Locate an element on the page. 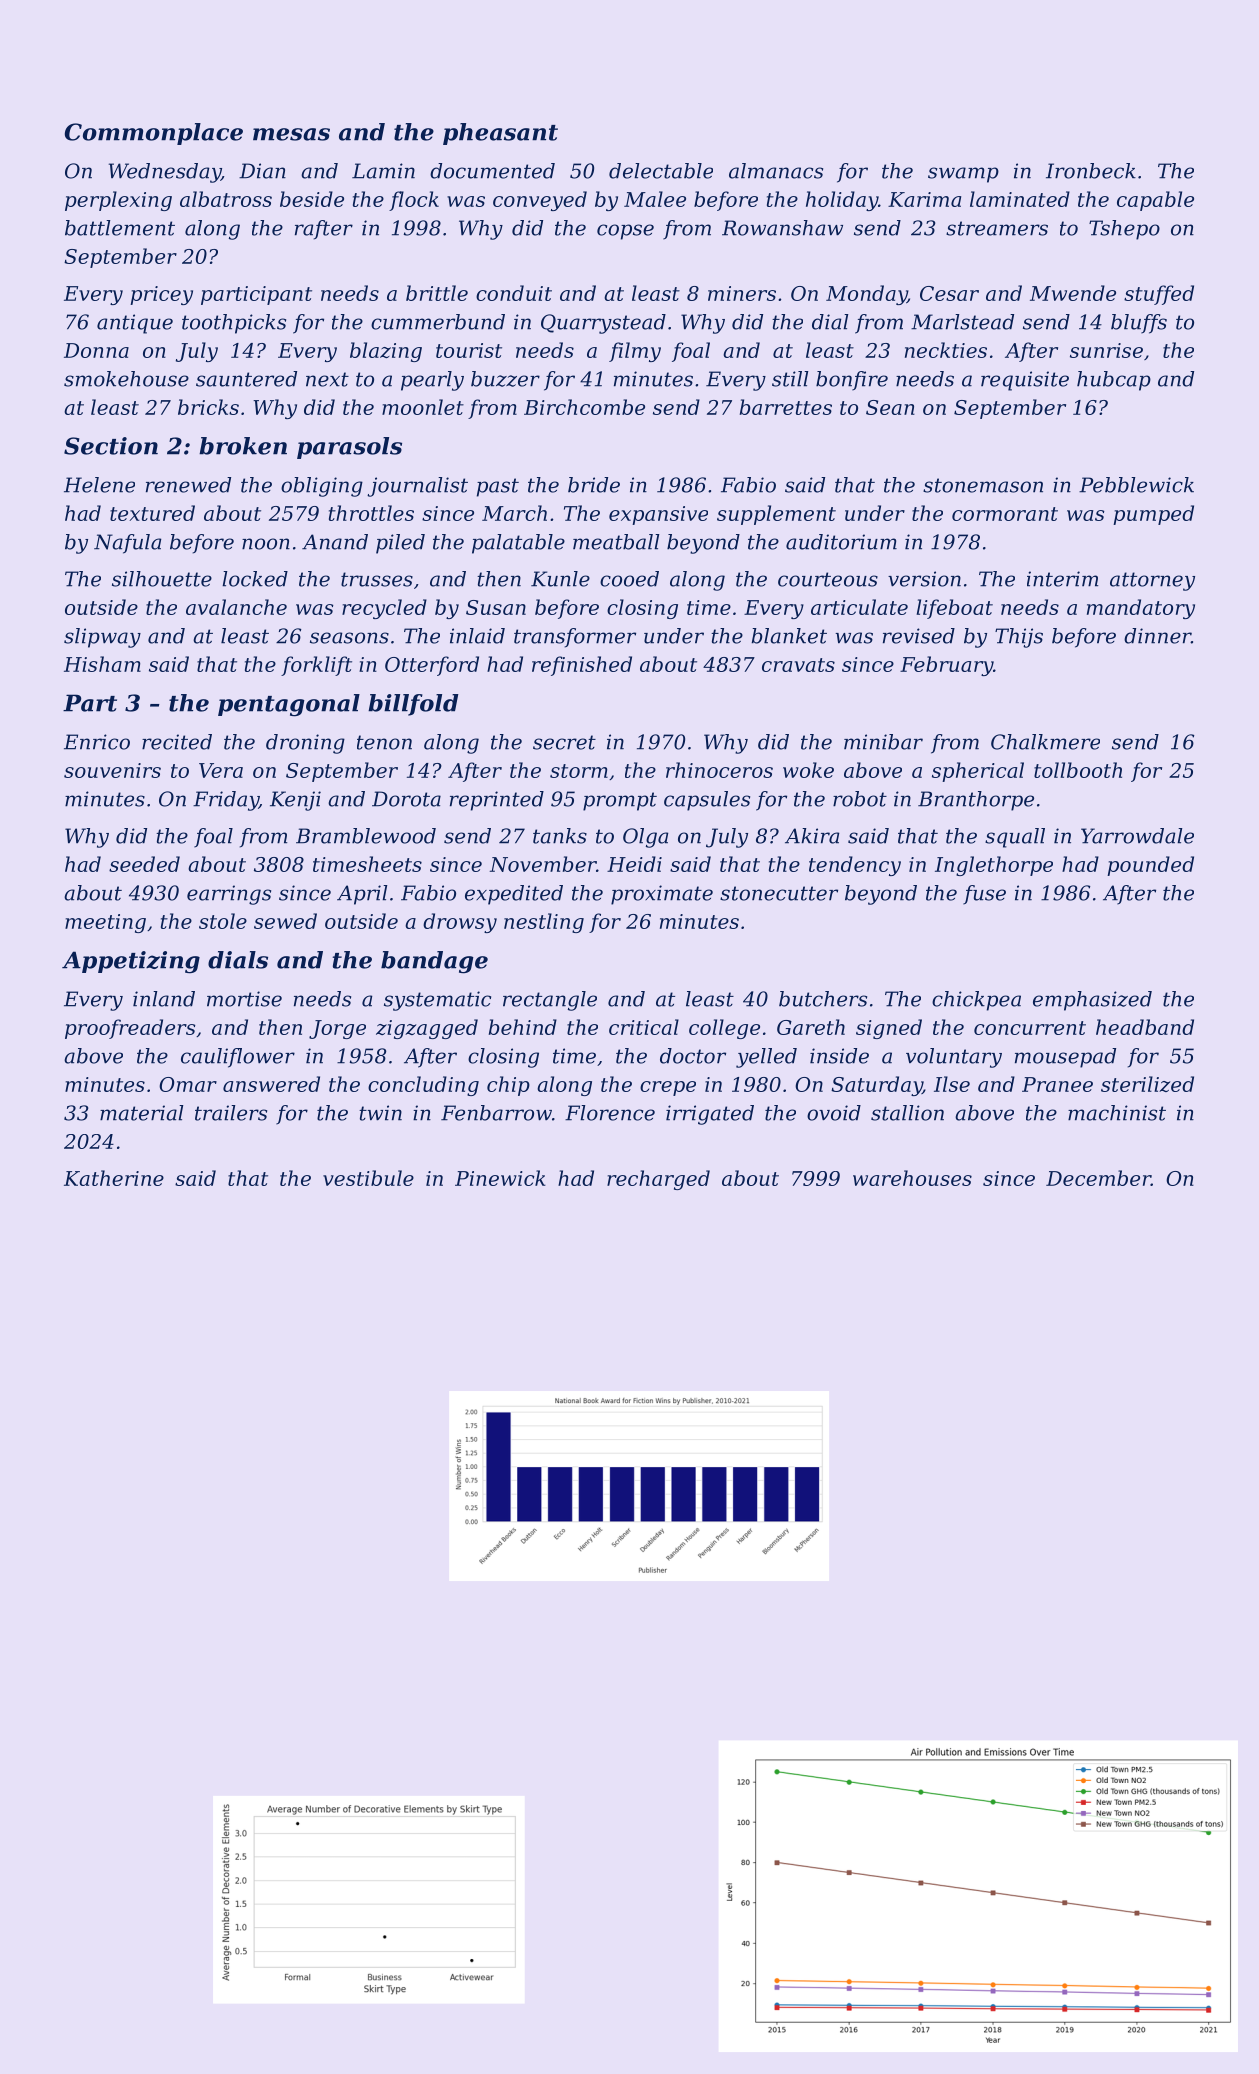 This image has width=1259, height=2074. Katherine is located at coordinates (114, 1178).
